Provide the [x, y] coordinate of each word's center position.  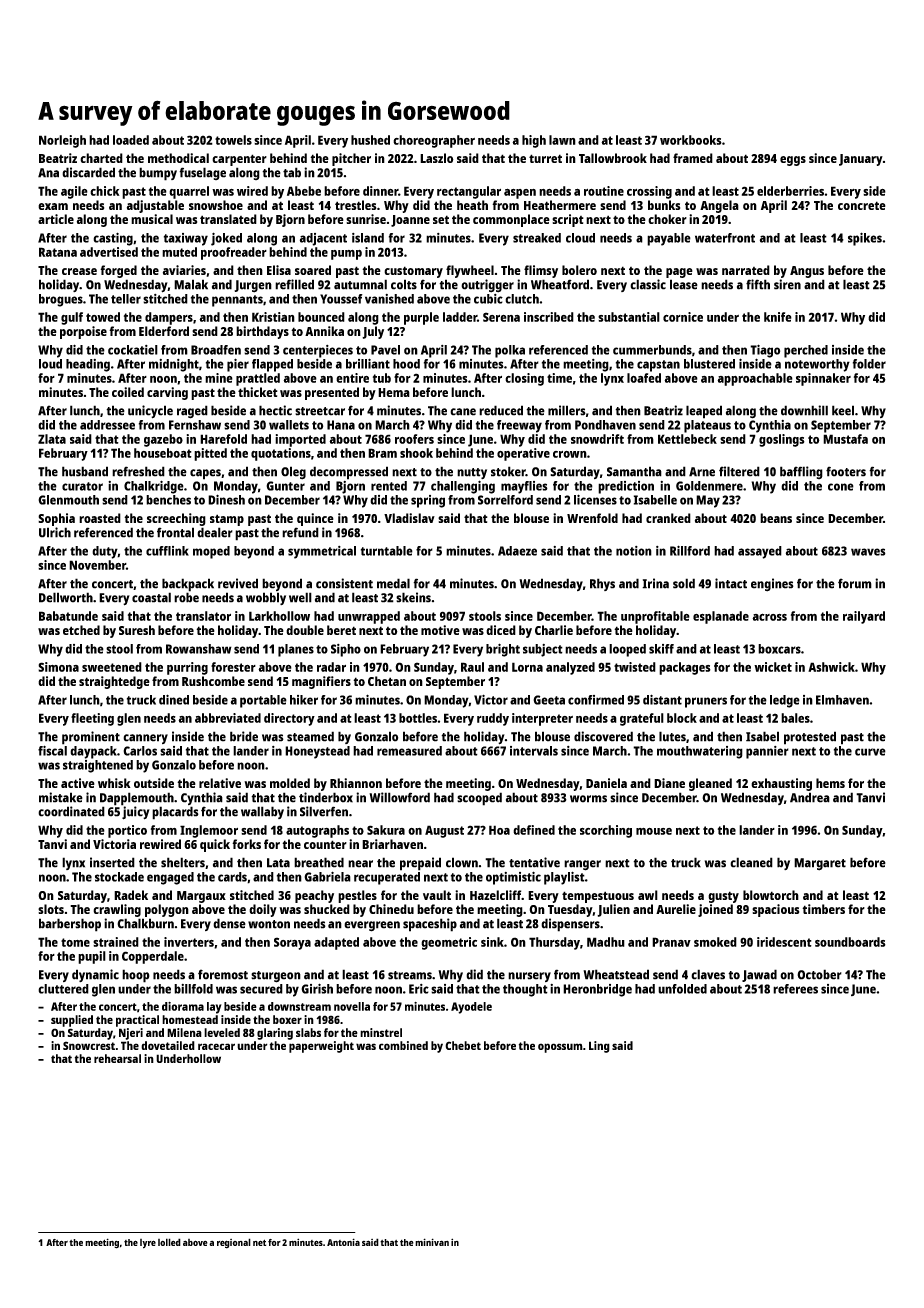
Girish [317, 988]
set [441, 219]
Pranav [671, 942]
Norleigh [62, 141]
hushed [370, 140]
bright [503, 650]
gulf [72, 318]
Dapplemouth [137, 799]
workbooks [691, 140]
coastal [151, 597]
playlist [564, 878]
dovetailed [168, 1045]
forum [855, 583]
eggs [793, 161]
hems [830, 783]
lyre [148, 1244]
